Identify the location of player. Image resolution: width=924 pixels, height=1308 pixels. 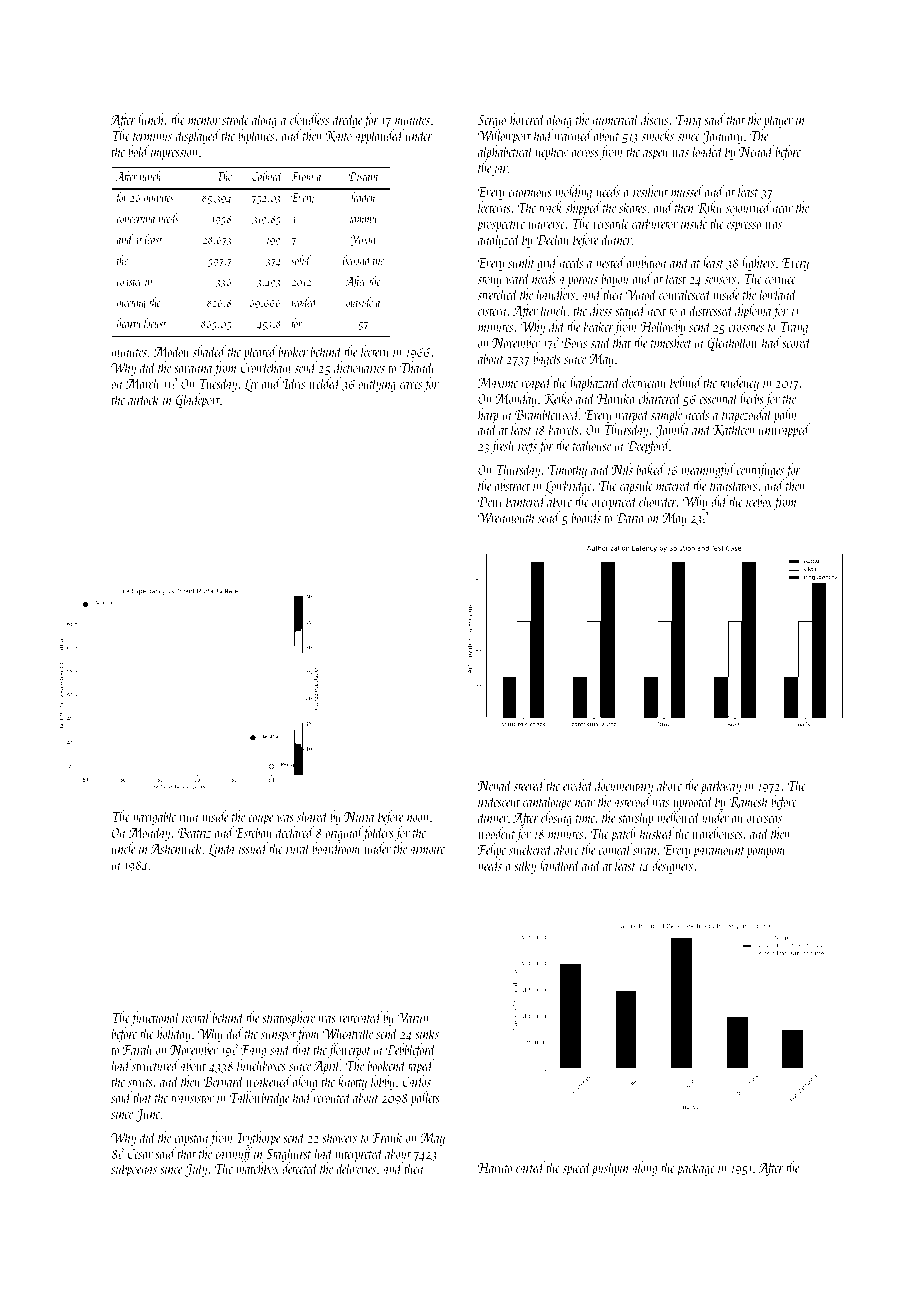
(778, 120).
